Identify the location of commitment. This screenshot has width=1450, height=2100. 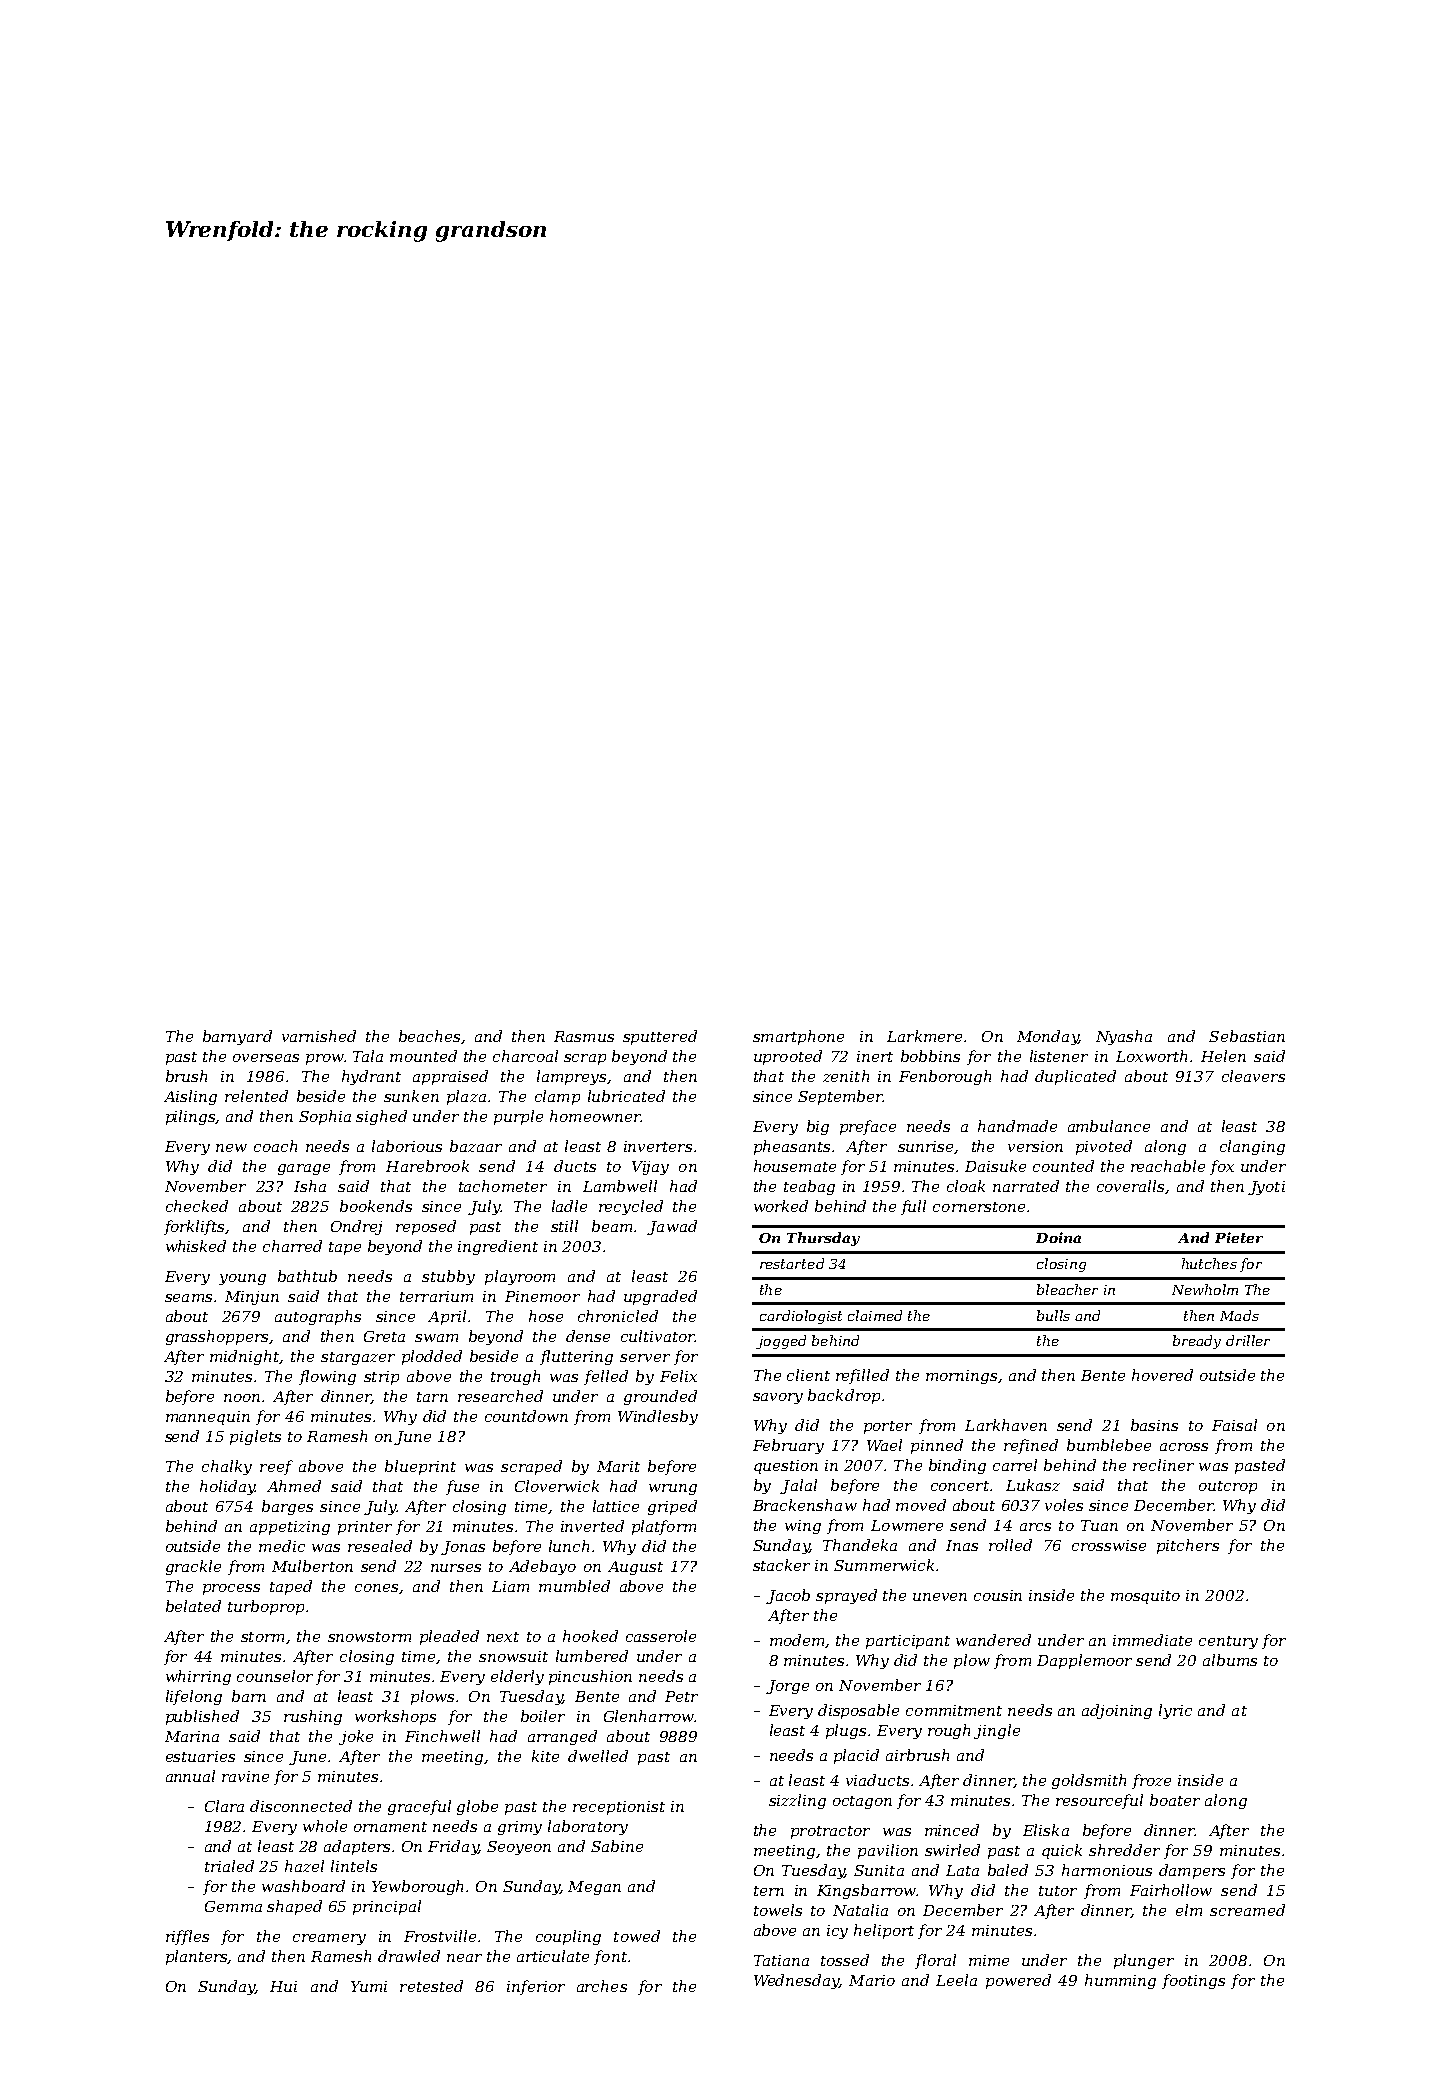
(954, 1710).
